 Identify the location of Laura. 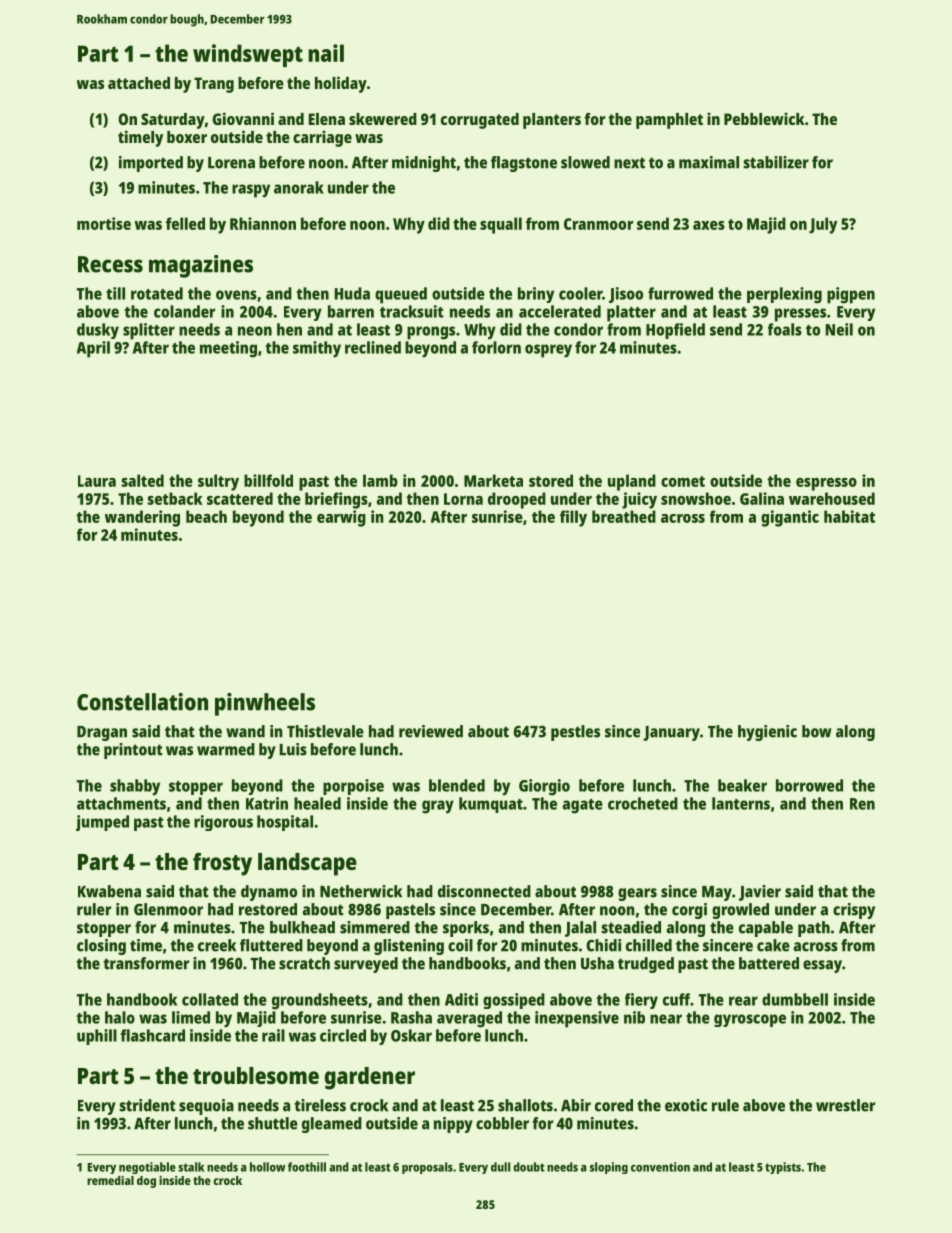
(97, 481).
